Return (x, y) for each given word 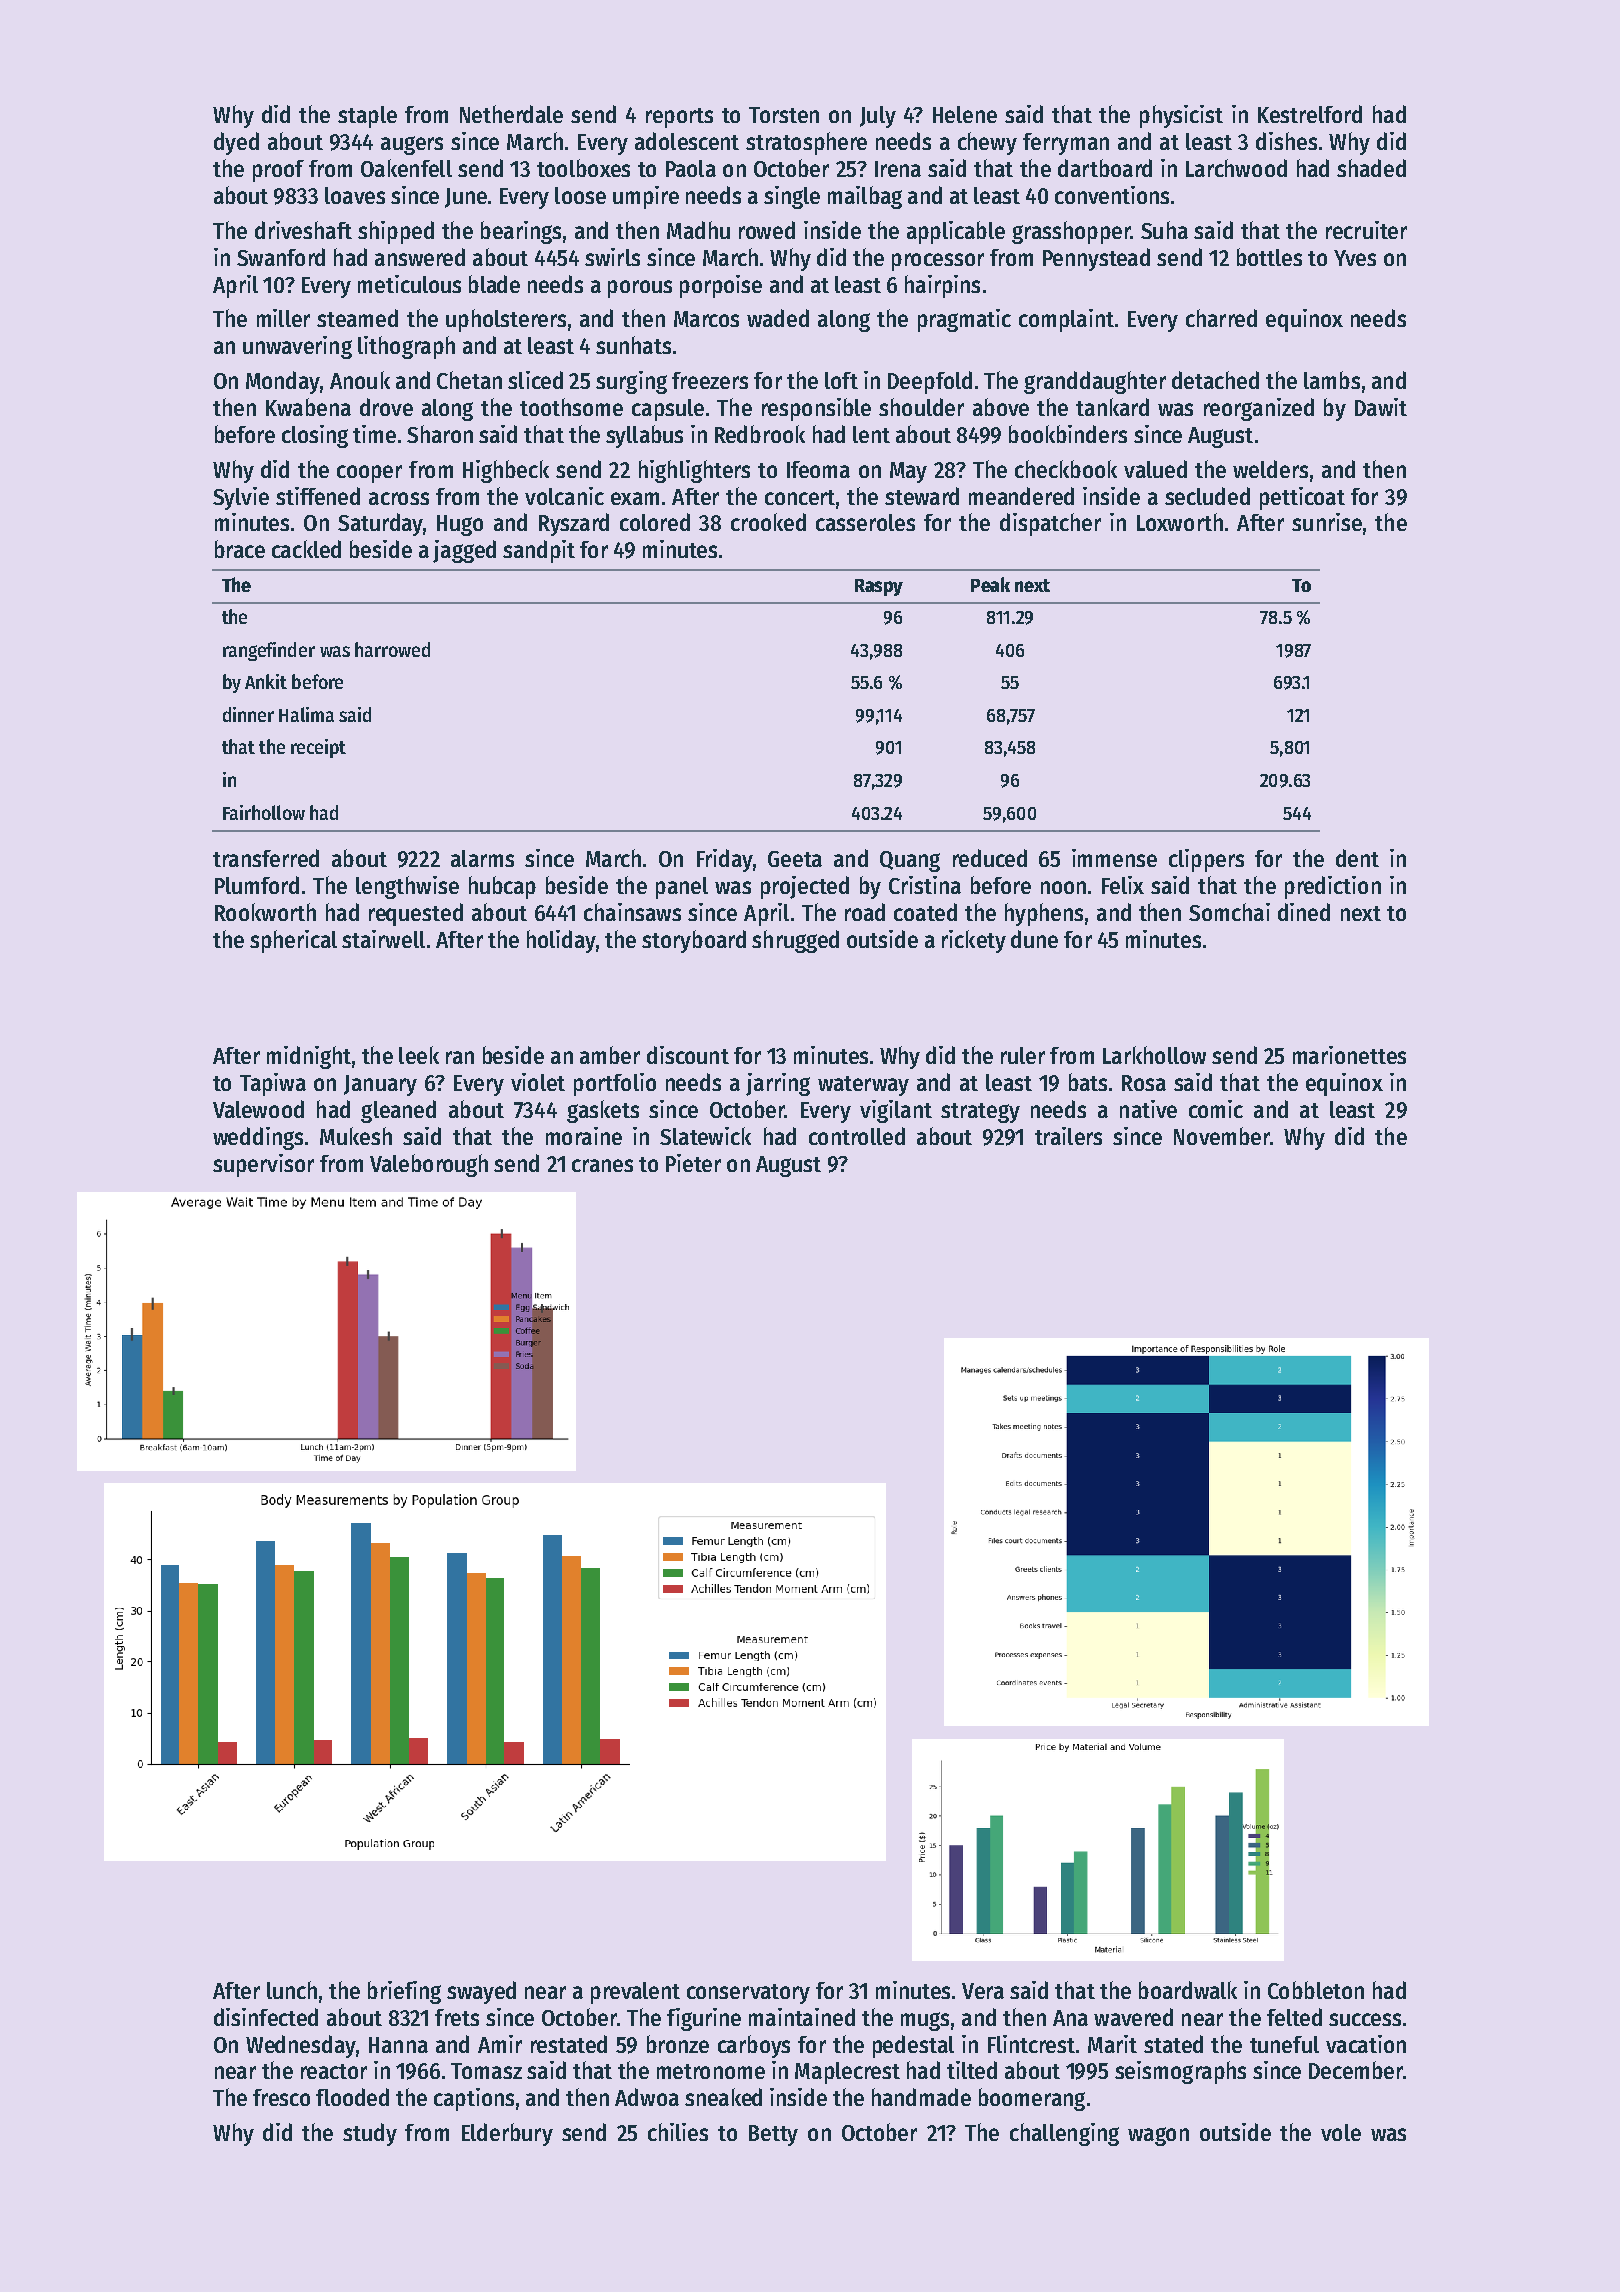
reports (679, 118)
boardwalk (1188, 1990)
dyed (236, 143)
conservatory (748, 1994)
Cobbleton (1316, 1990)
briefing (404, 1992)
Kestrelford (1310, 114)
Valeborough (429, 1165)
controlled (857, 1136)
